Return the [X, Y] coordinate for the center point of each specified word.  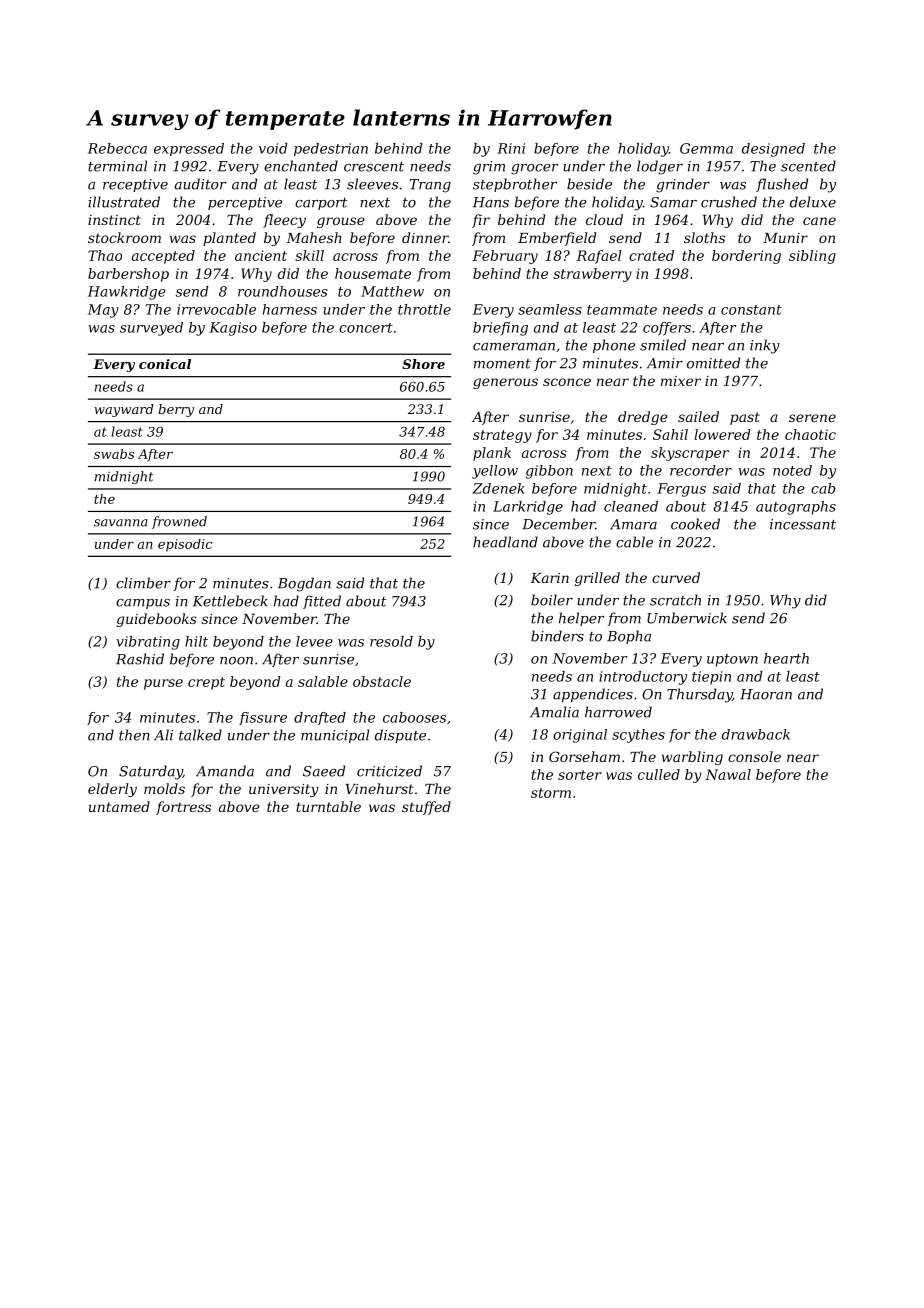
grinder [683, 185]
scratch [675, 600]
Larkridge [528, 508]
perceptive [245, 203]
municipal [335, 736]
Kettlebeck [230, 601]
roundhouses [283, 291]
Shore [423, 364]
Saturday [151, 772]
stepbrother [515, 185]
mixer [681, 381]
